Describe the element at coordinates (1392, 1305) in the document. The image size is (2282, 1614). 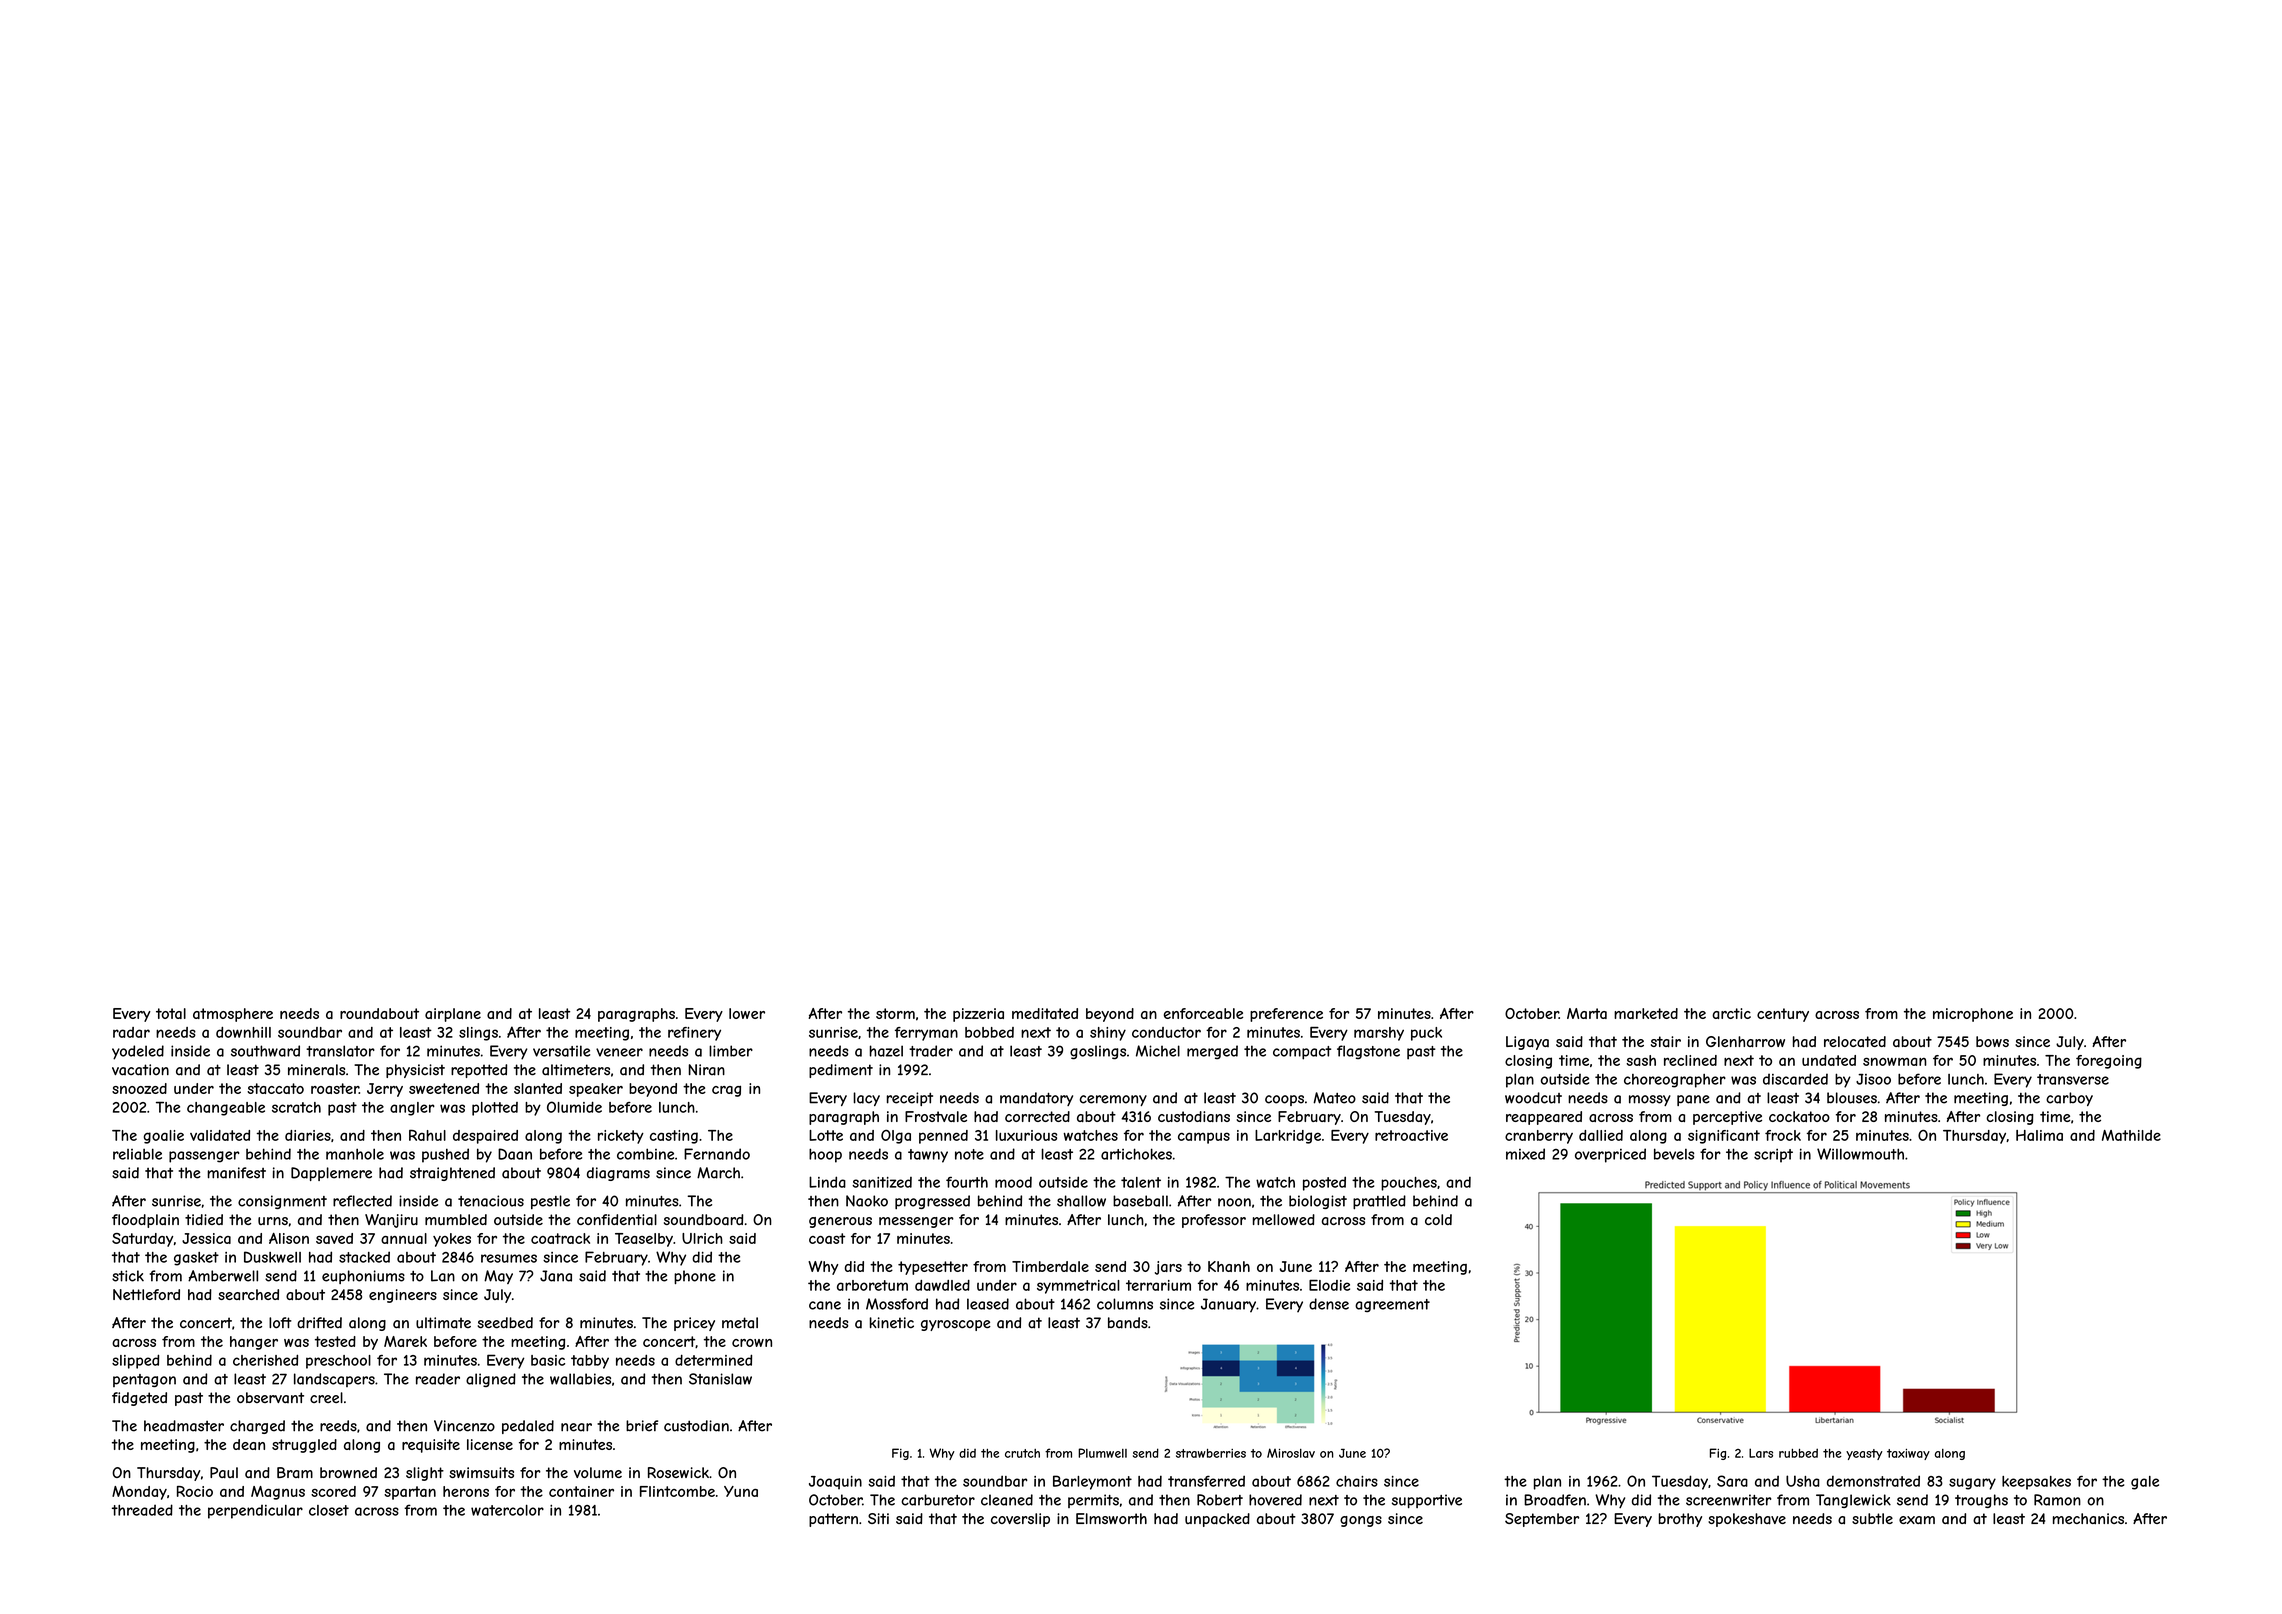
I see `agreement` at that location.
